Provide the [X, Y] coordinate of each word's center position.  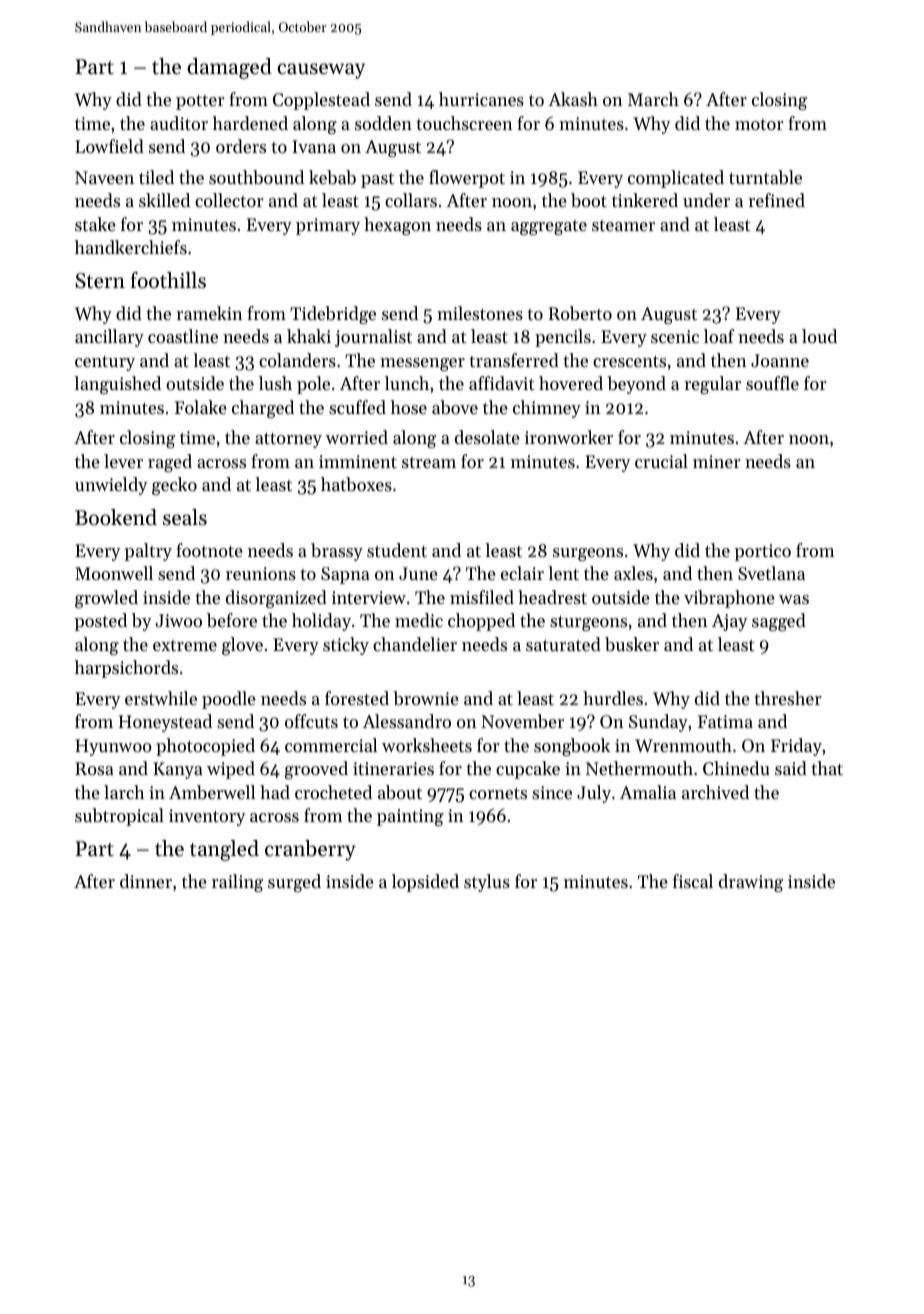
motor [759, 124]
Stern [100, 281]
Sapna [345, 575]
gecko [174, 486]
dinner [146, 881]
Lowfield [109, 146]
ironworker [569, 437]
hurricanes [481, 99]
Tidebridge [333, 315]
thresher [788, 698]
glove [242, 646]
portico [763, 552]
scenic [675, 336]
